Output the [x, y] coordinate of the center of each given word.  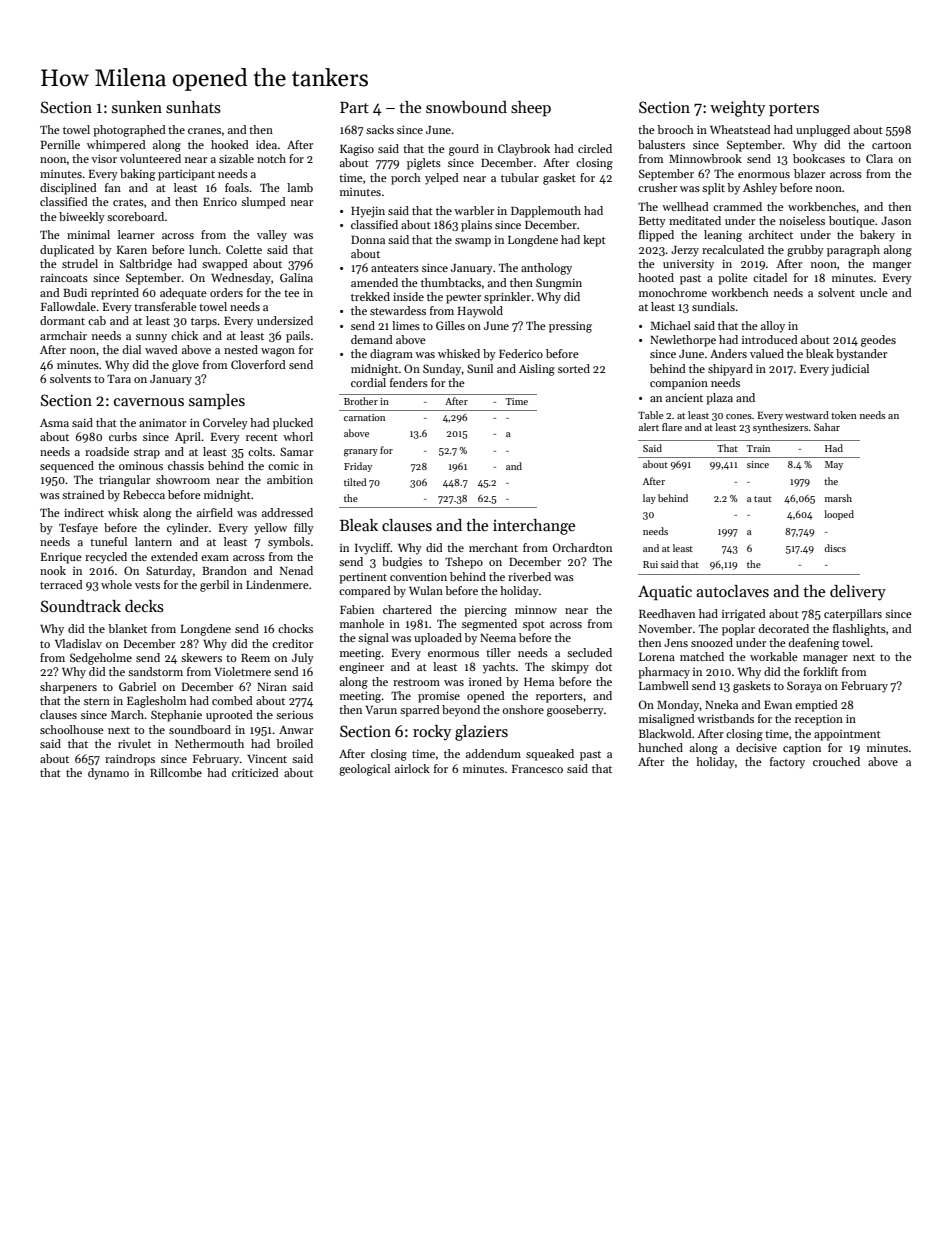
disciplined [68, 189]
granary [361, 453]
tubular [520, 177]
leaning [723, 236]
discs [835, 548]
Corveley [225, 424]
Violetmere [242, 671]
